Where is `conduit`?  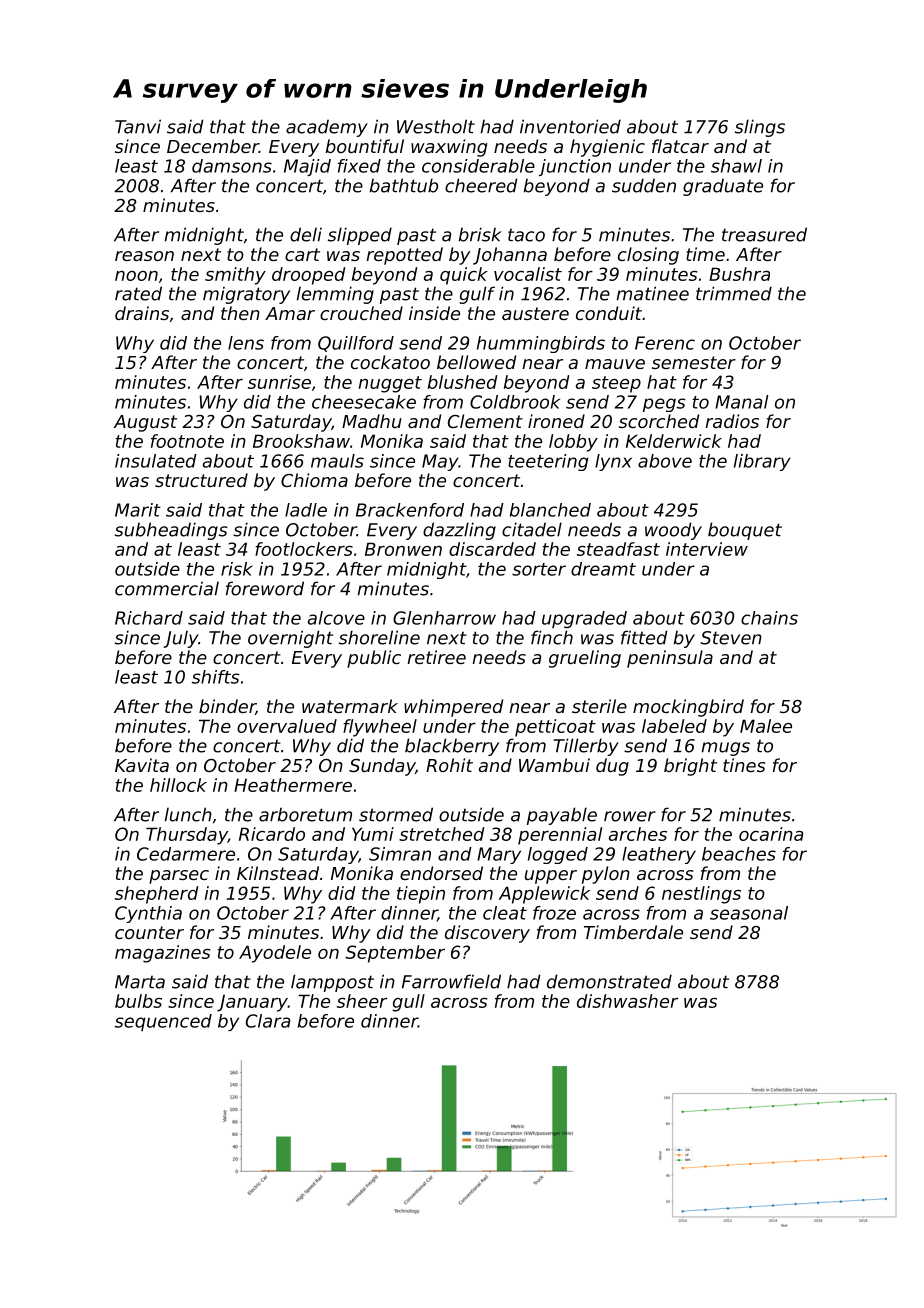 conduit is located at coordinates (609, 313).
